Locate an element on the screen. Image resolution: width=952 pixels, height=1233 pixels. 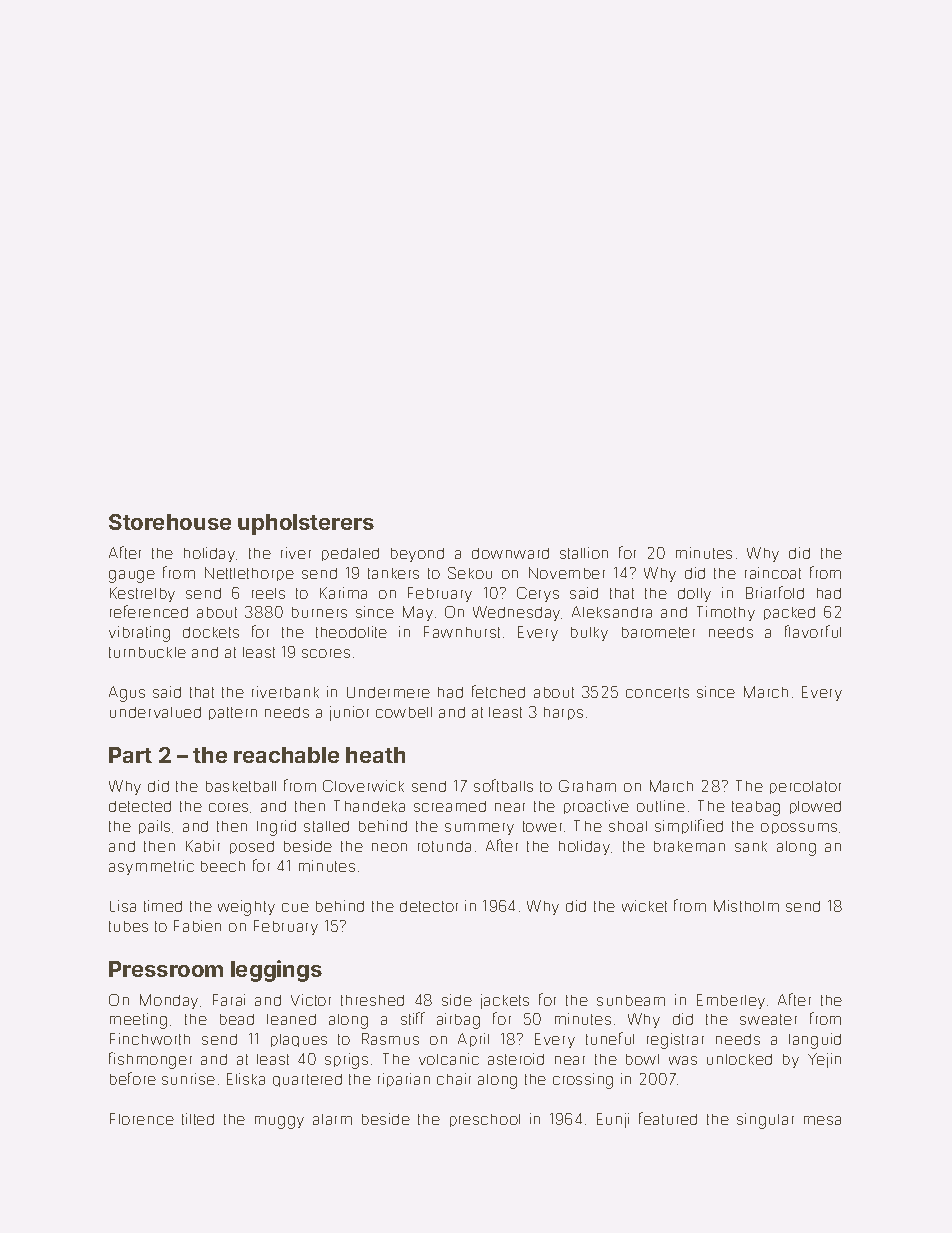
Kestrelby is located at coordinates (142, 594).
